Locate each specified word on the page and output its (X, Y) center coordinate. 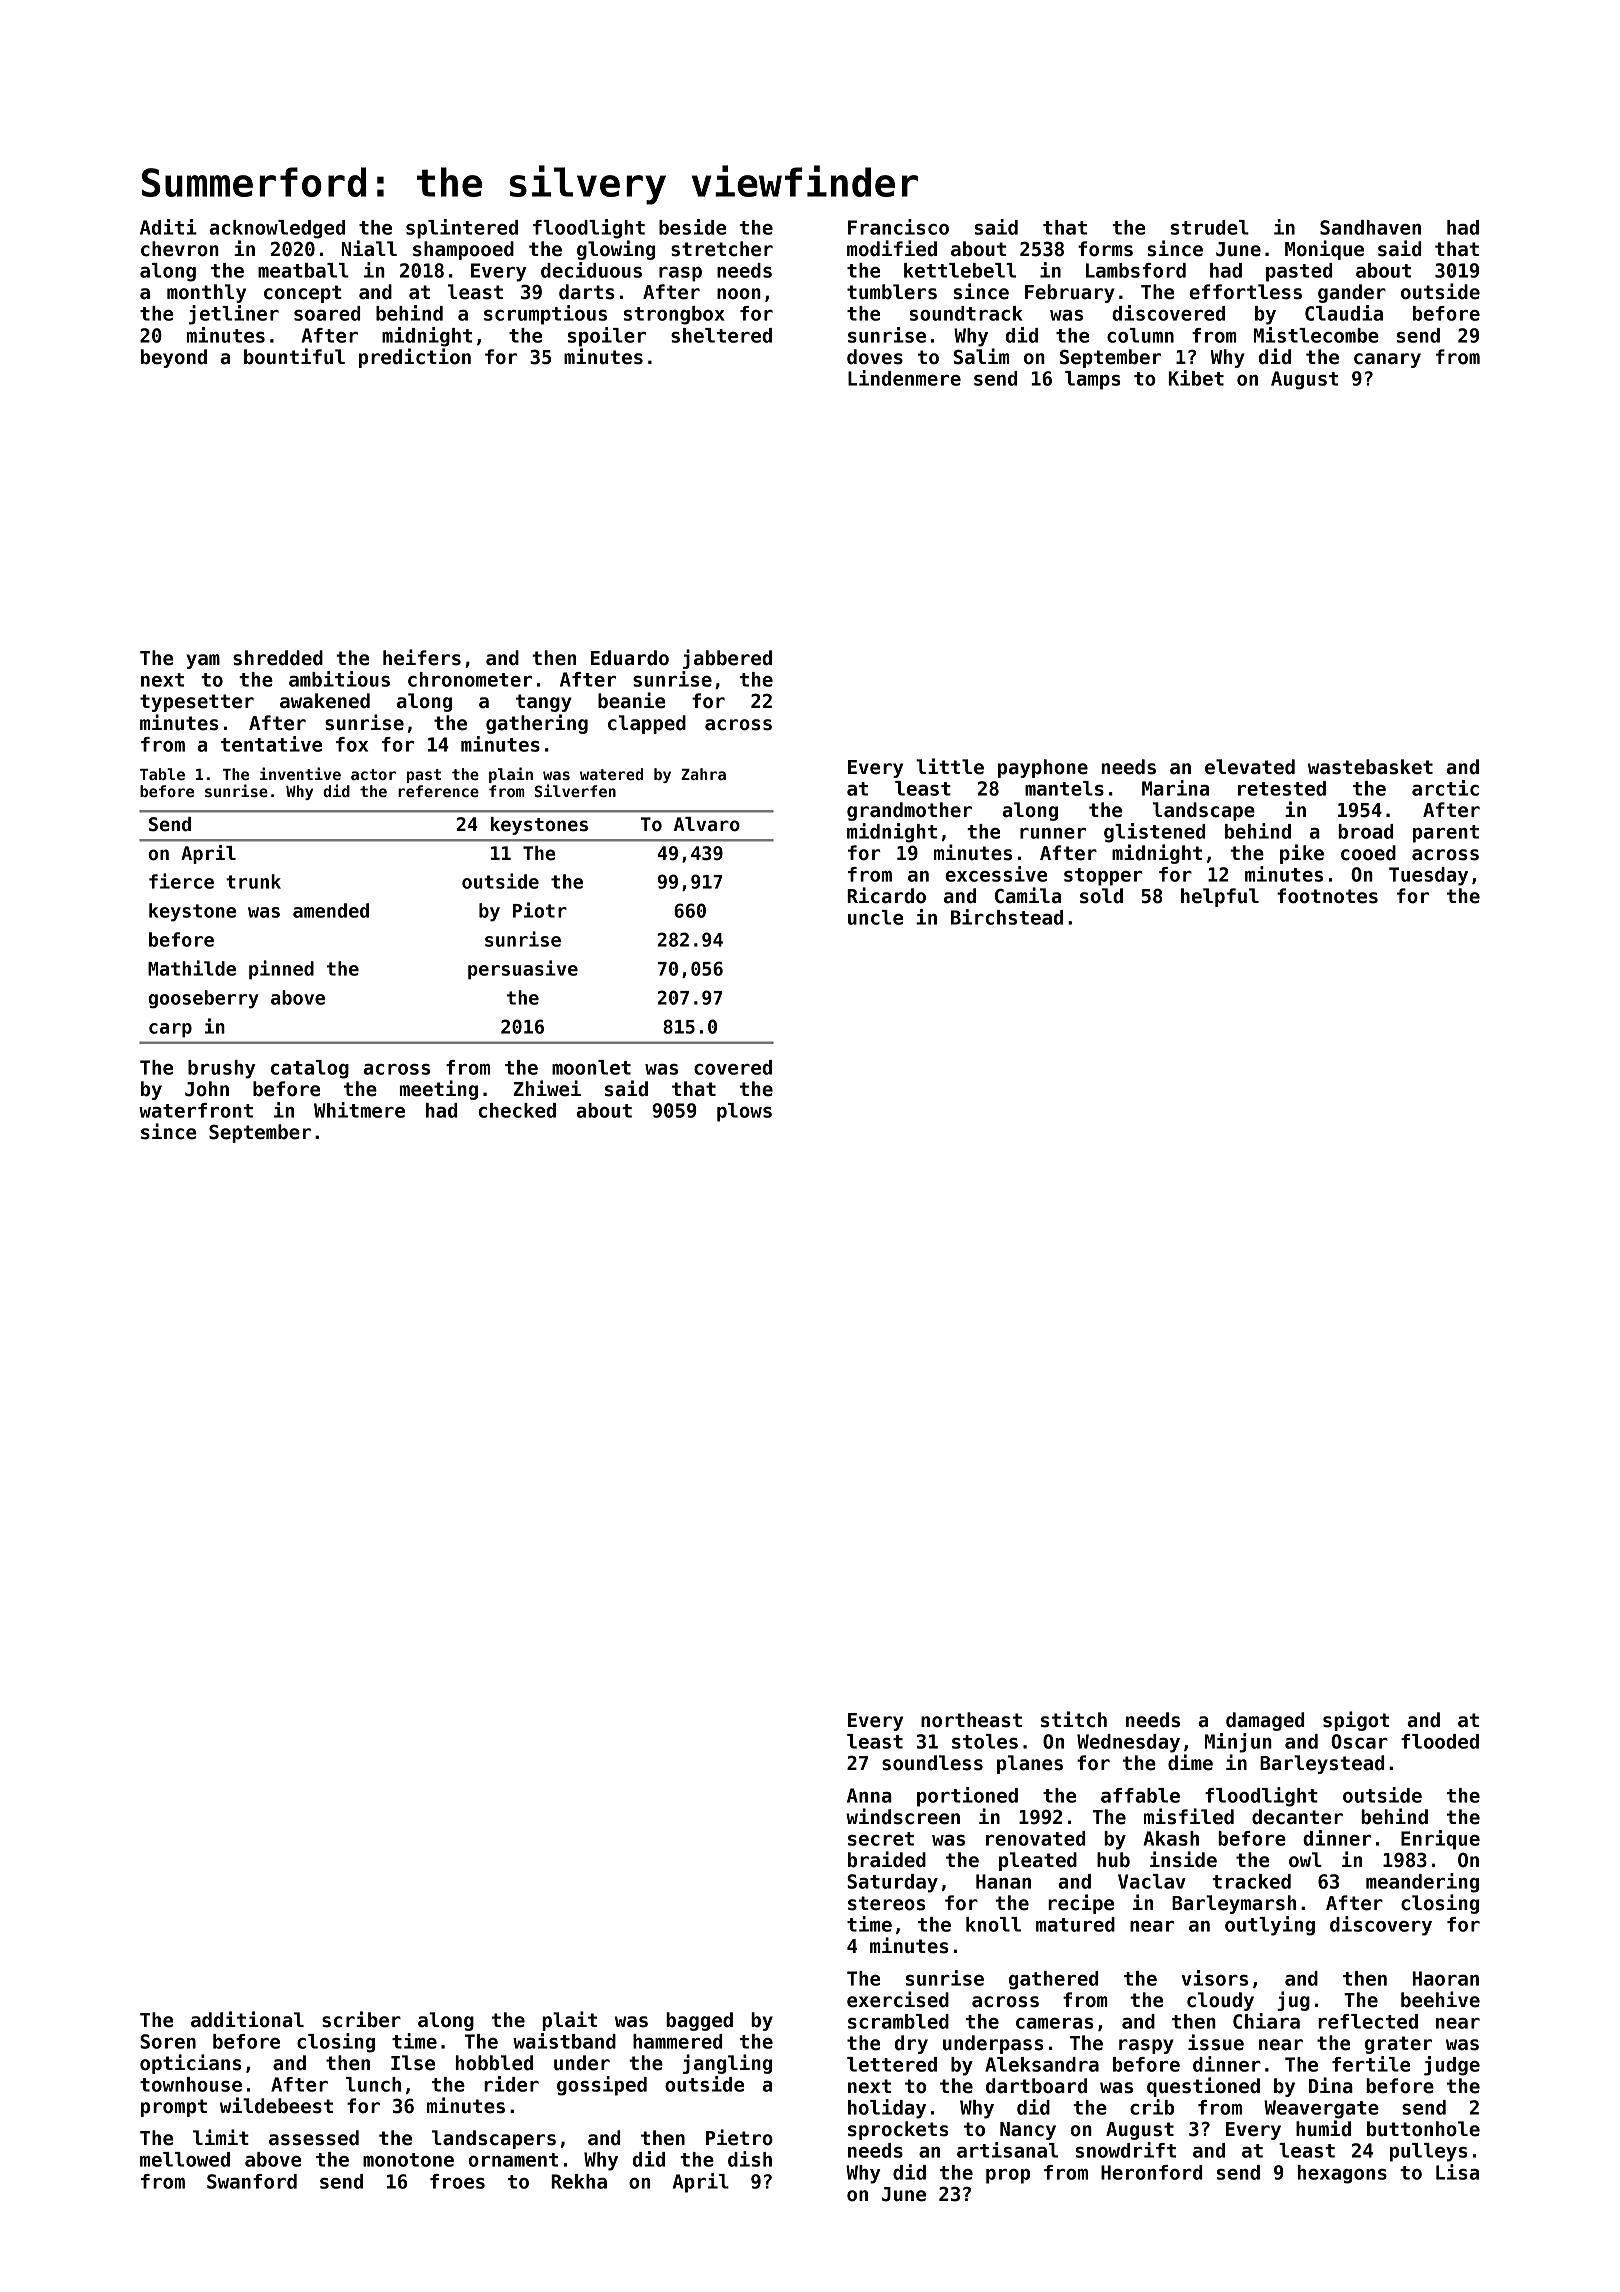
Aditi (168, 227)
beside (692, 227)
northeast (971, 1720)
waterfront (196, 1110)
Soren (168, 2041)
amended (331, 910)
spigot (1356, 1721)
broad (1365, 831)
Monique (1324, 250)
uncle (875, 917)
